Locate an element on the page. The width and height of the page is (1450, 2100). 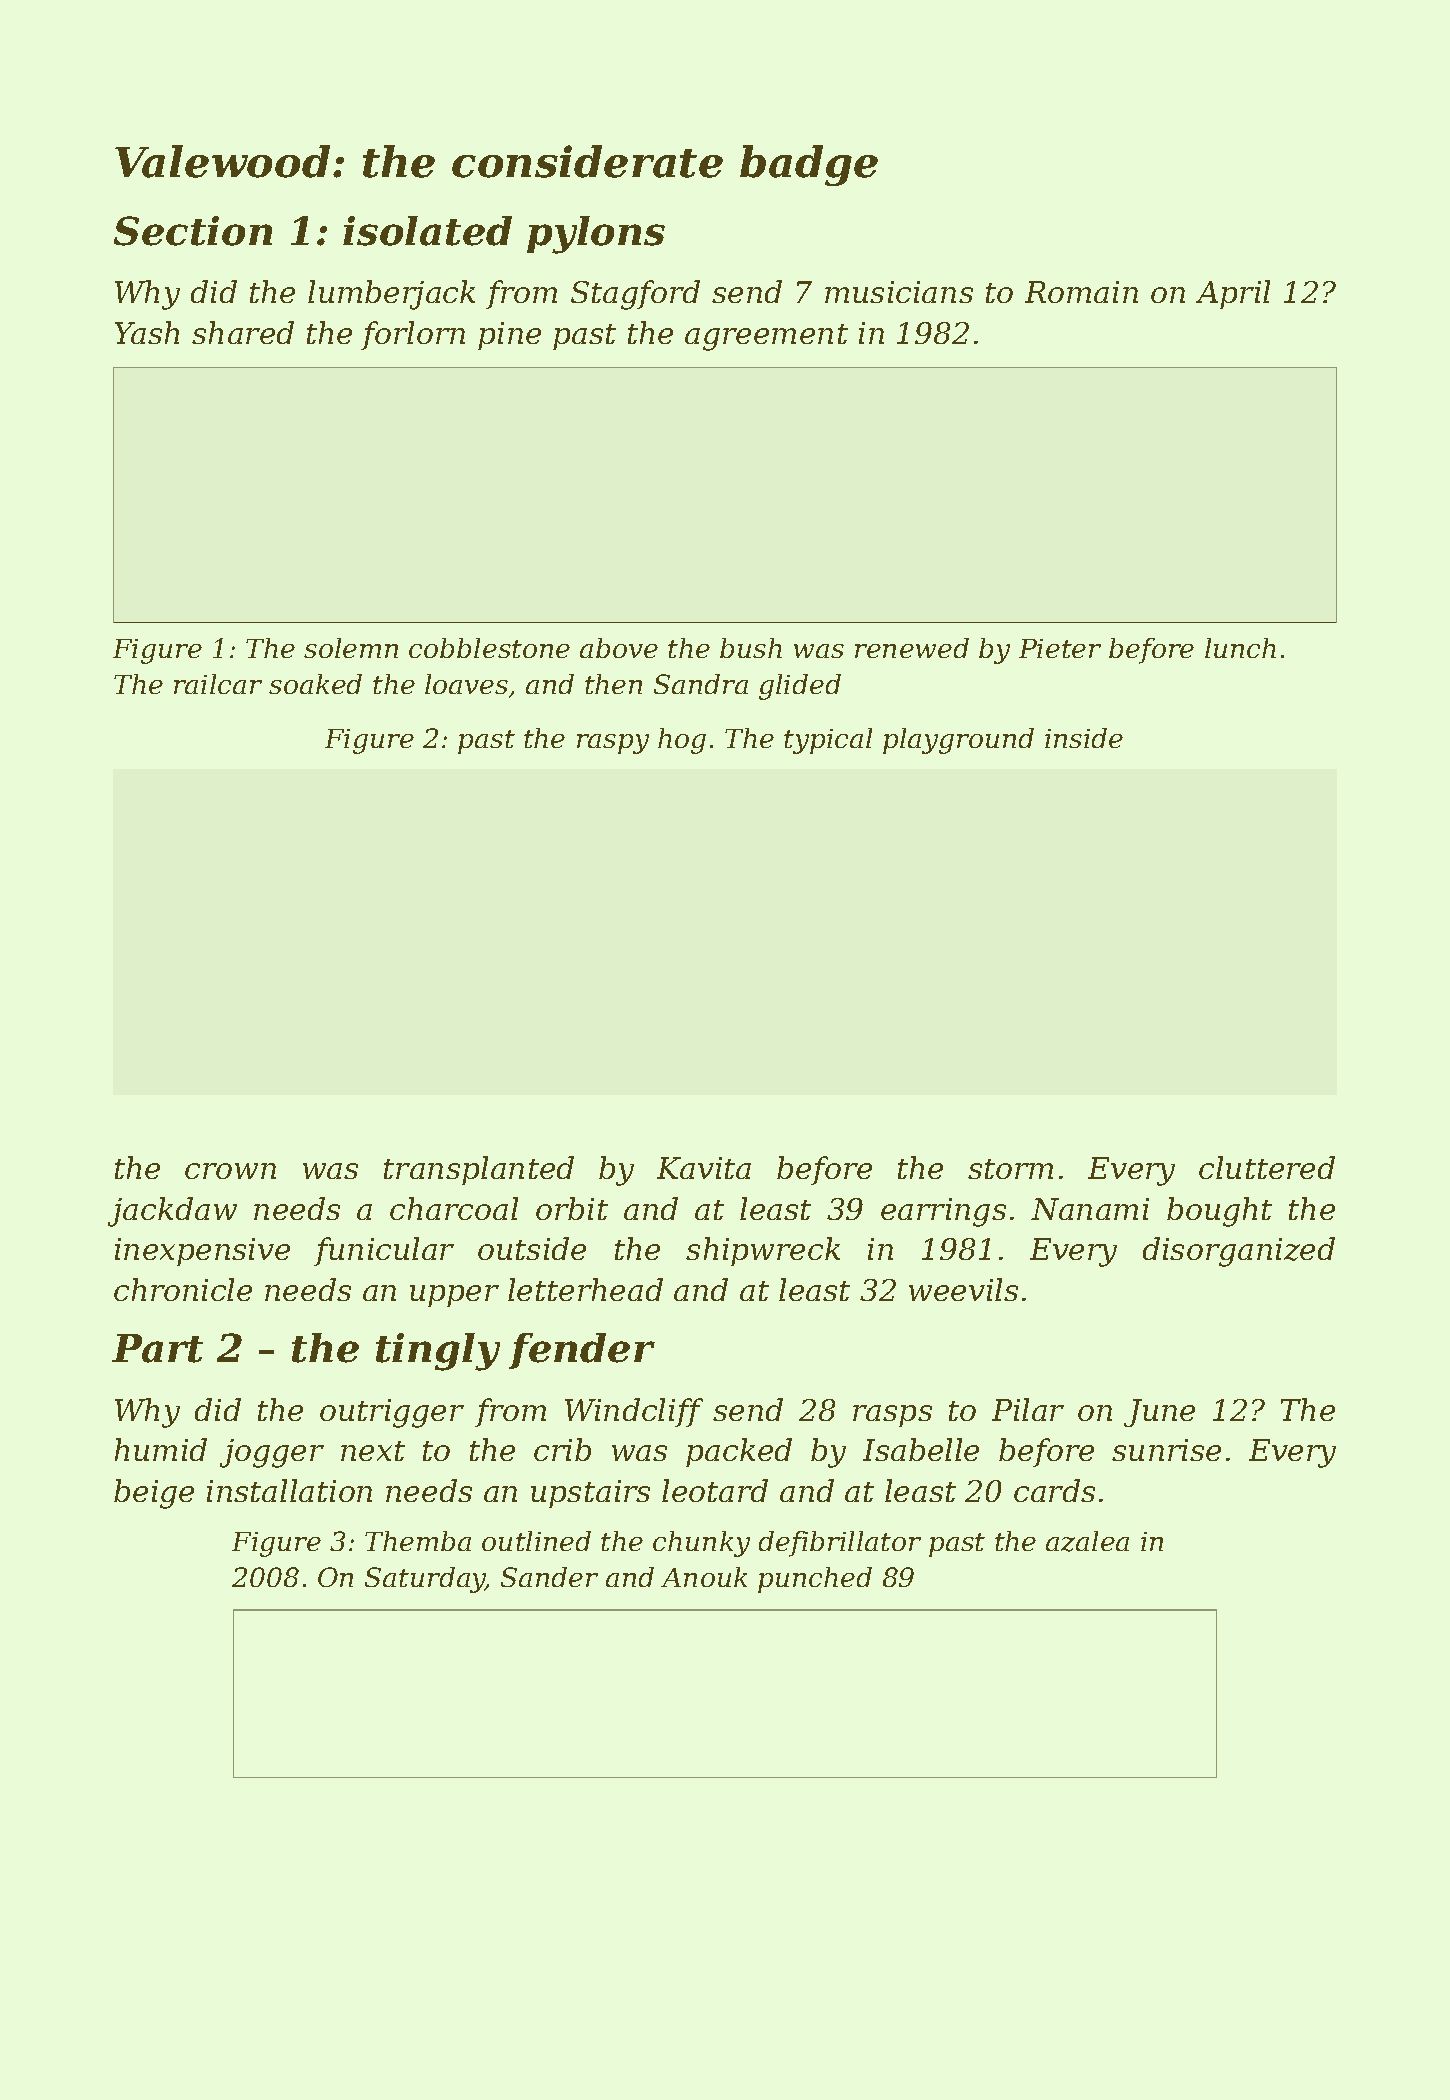
forlorn is located at coordinates (413, 335).
